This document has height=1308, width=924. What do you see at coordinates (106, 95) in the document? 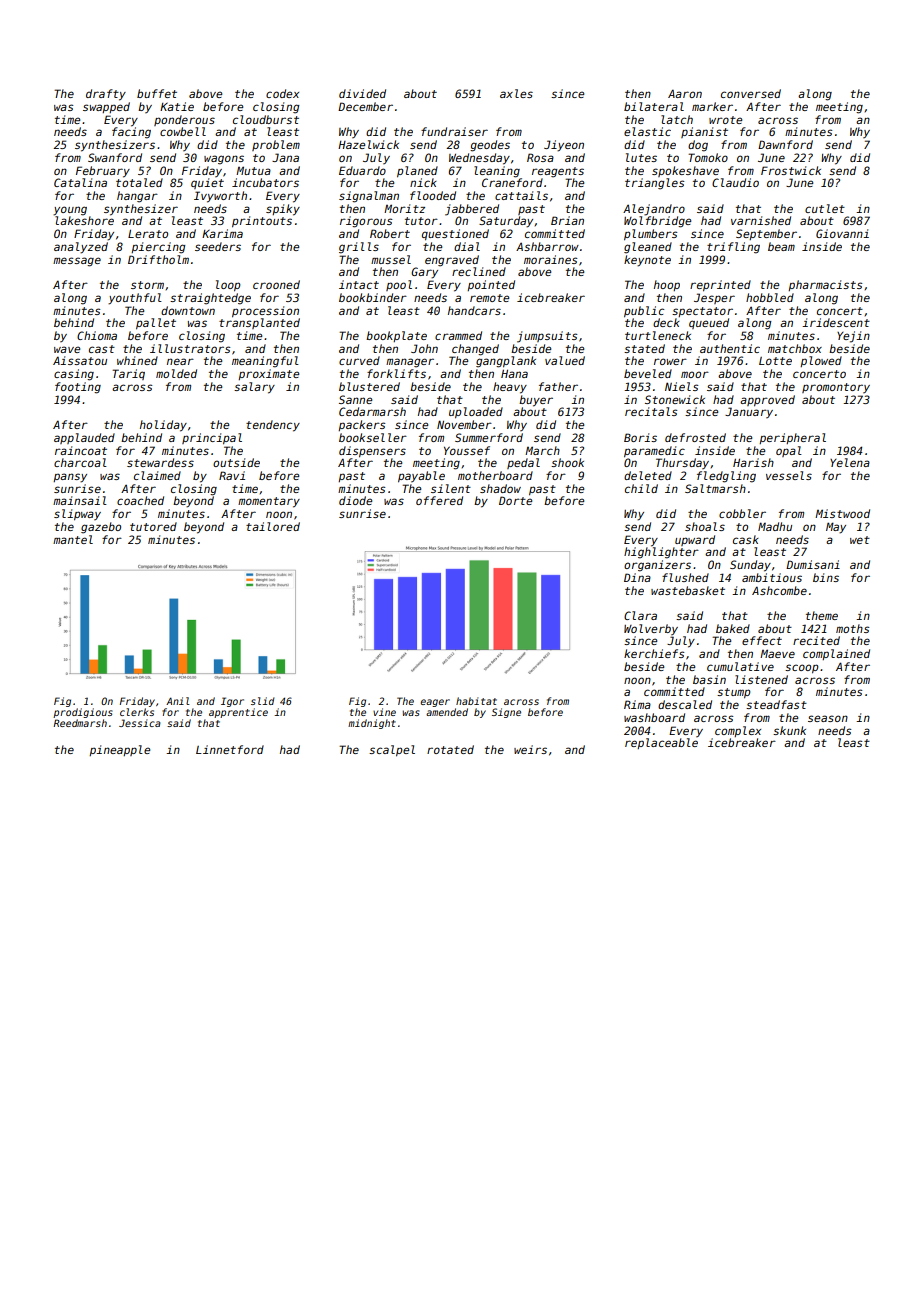
I see `drafty` at bounding box center [106, 95].
